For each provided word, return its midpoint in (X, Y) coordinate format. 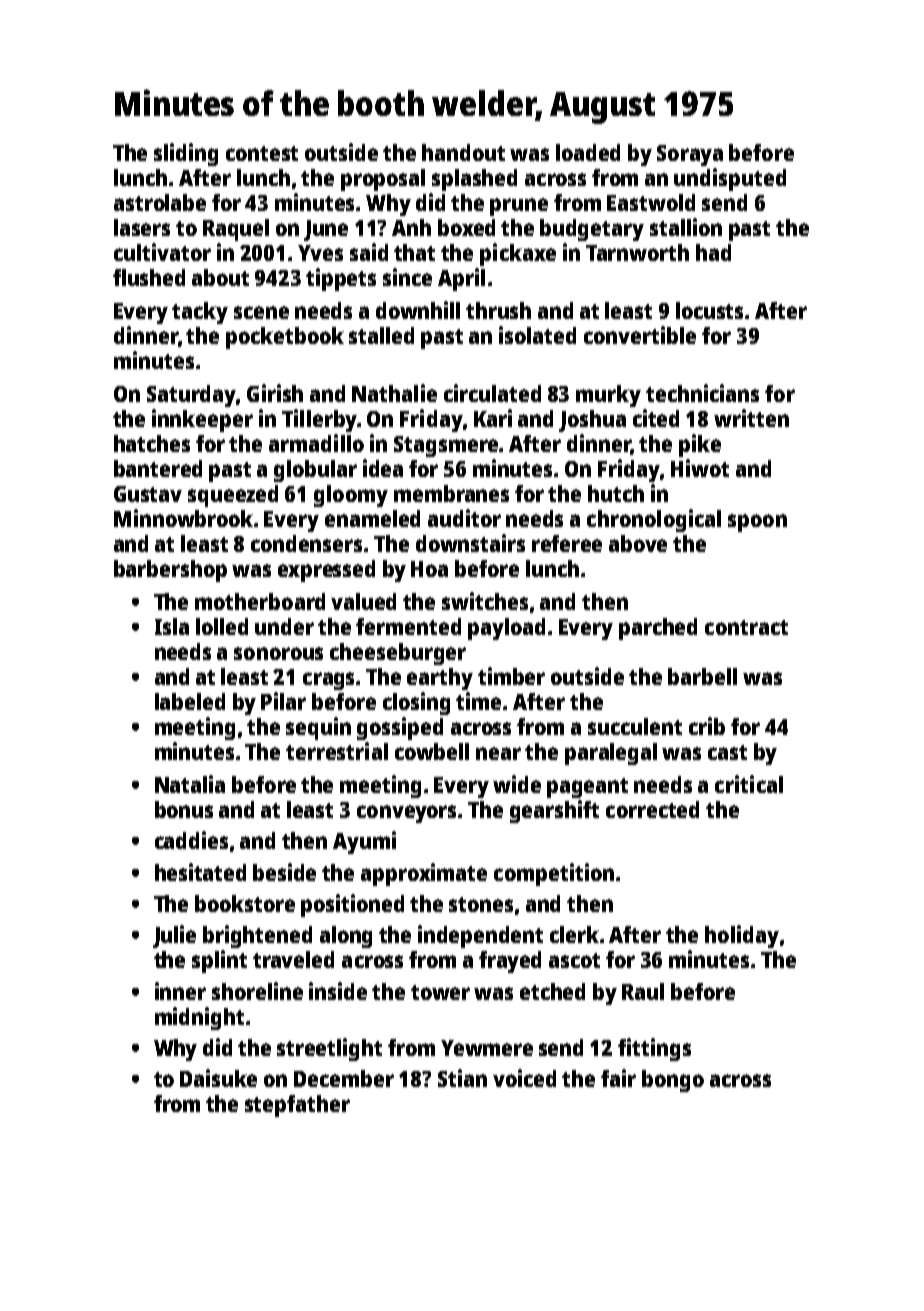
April (461, 279)
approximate (424, 874)
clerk (574, 934)
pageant (587, 788)
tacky (200, 313)
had (713, 252)
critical (749, 784)
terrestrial (337, 751)
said (369, 252)
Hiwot (700, 468)
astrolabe (160, 202)
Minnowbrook (183, 518)
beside (284, 872)
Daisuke (218, 1078)
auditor (464, 518)
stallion (686, 227)
